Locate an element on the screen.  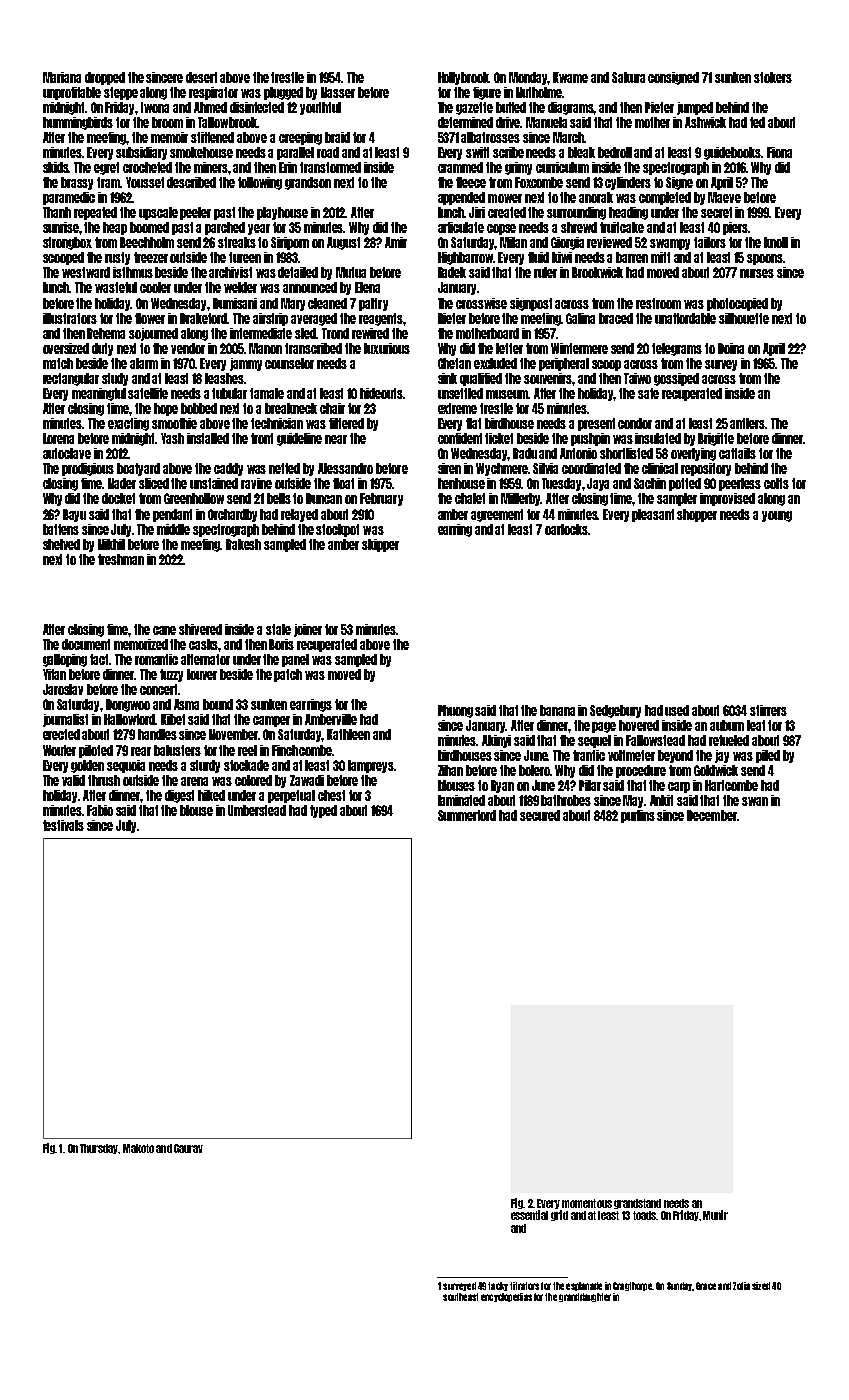
Thursday is located at coordinates (99, 1149).
